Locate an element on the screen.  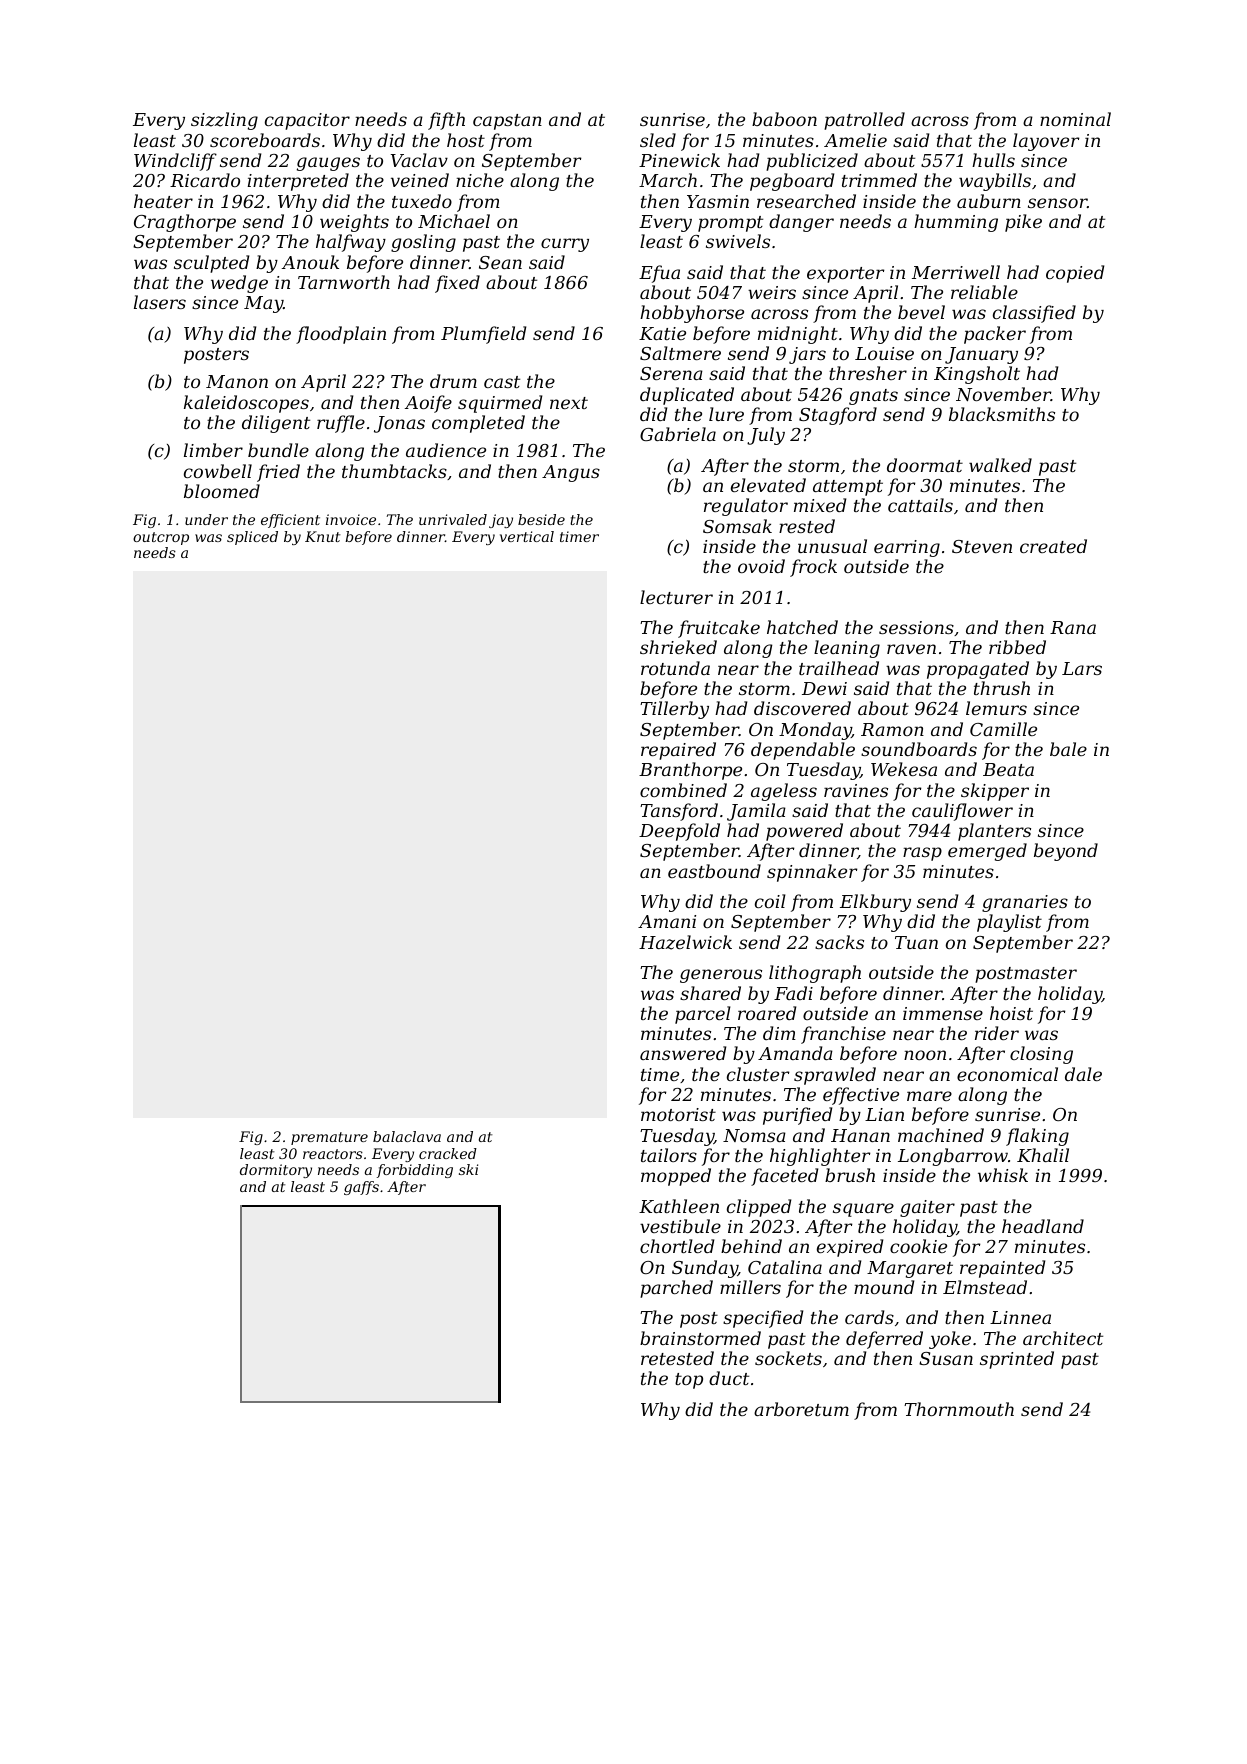
arboretum is located at coordinates (801, 1409).
